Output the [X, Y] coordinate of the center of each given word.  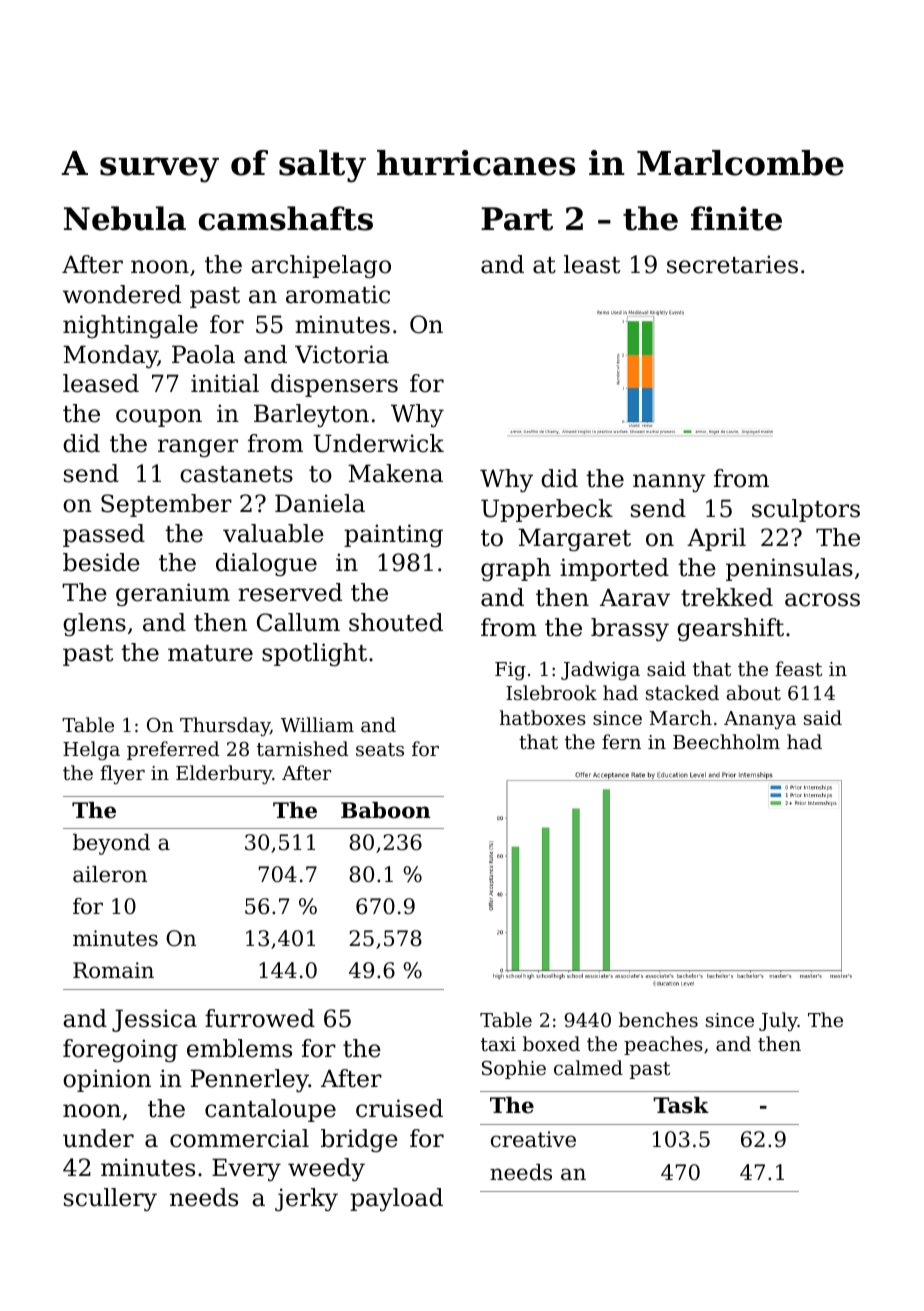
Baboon [386, 810]
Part [517, 219]
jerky [306, 1199]
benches [658, 1019]
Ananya [760, 720]
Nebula [125, 218]
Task [681, 1105]
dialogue [266, 564]
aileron [110, 874]
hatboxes [543, 717]
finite [736, 218]
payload [396, 1199]
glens [94, 624]
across [822, 600]
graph [516, 569]
